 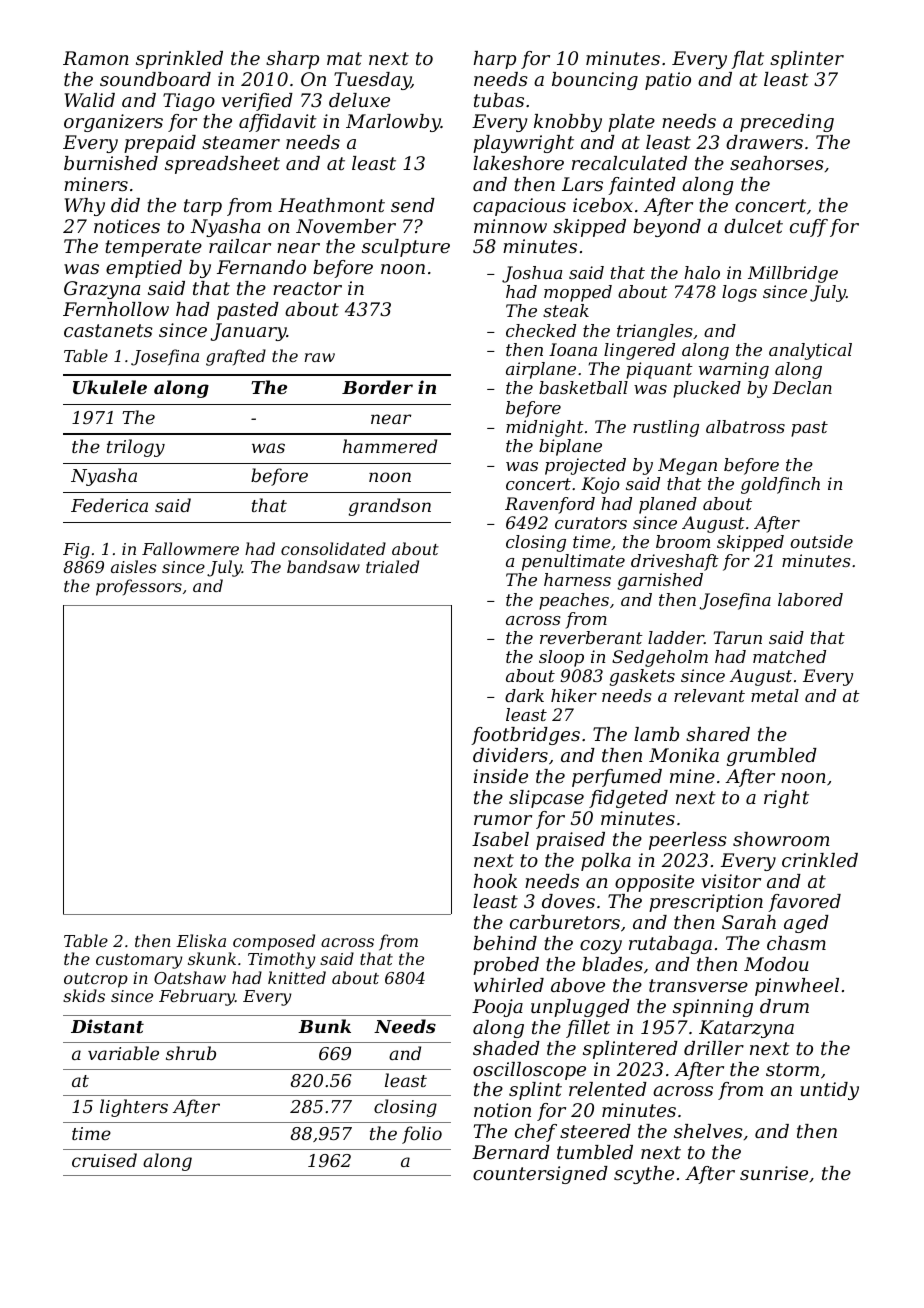 What do you see at coordinates (104, 1160) in the screenshot?
I see `cruised` at bounding box center [104, 1160].
